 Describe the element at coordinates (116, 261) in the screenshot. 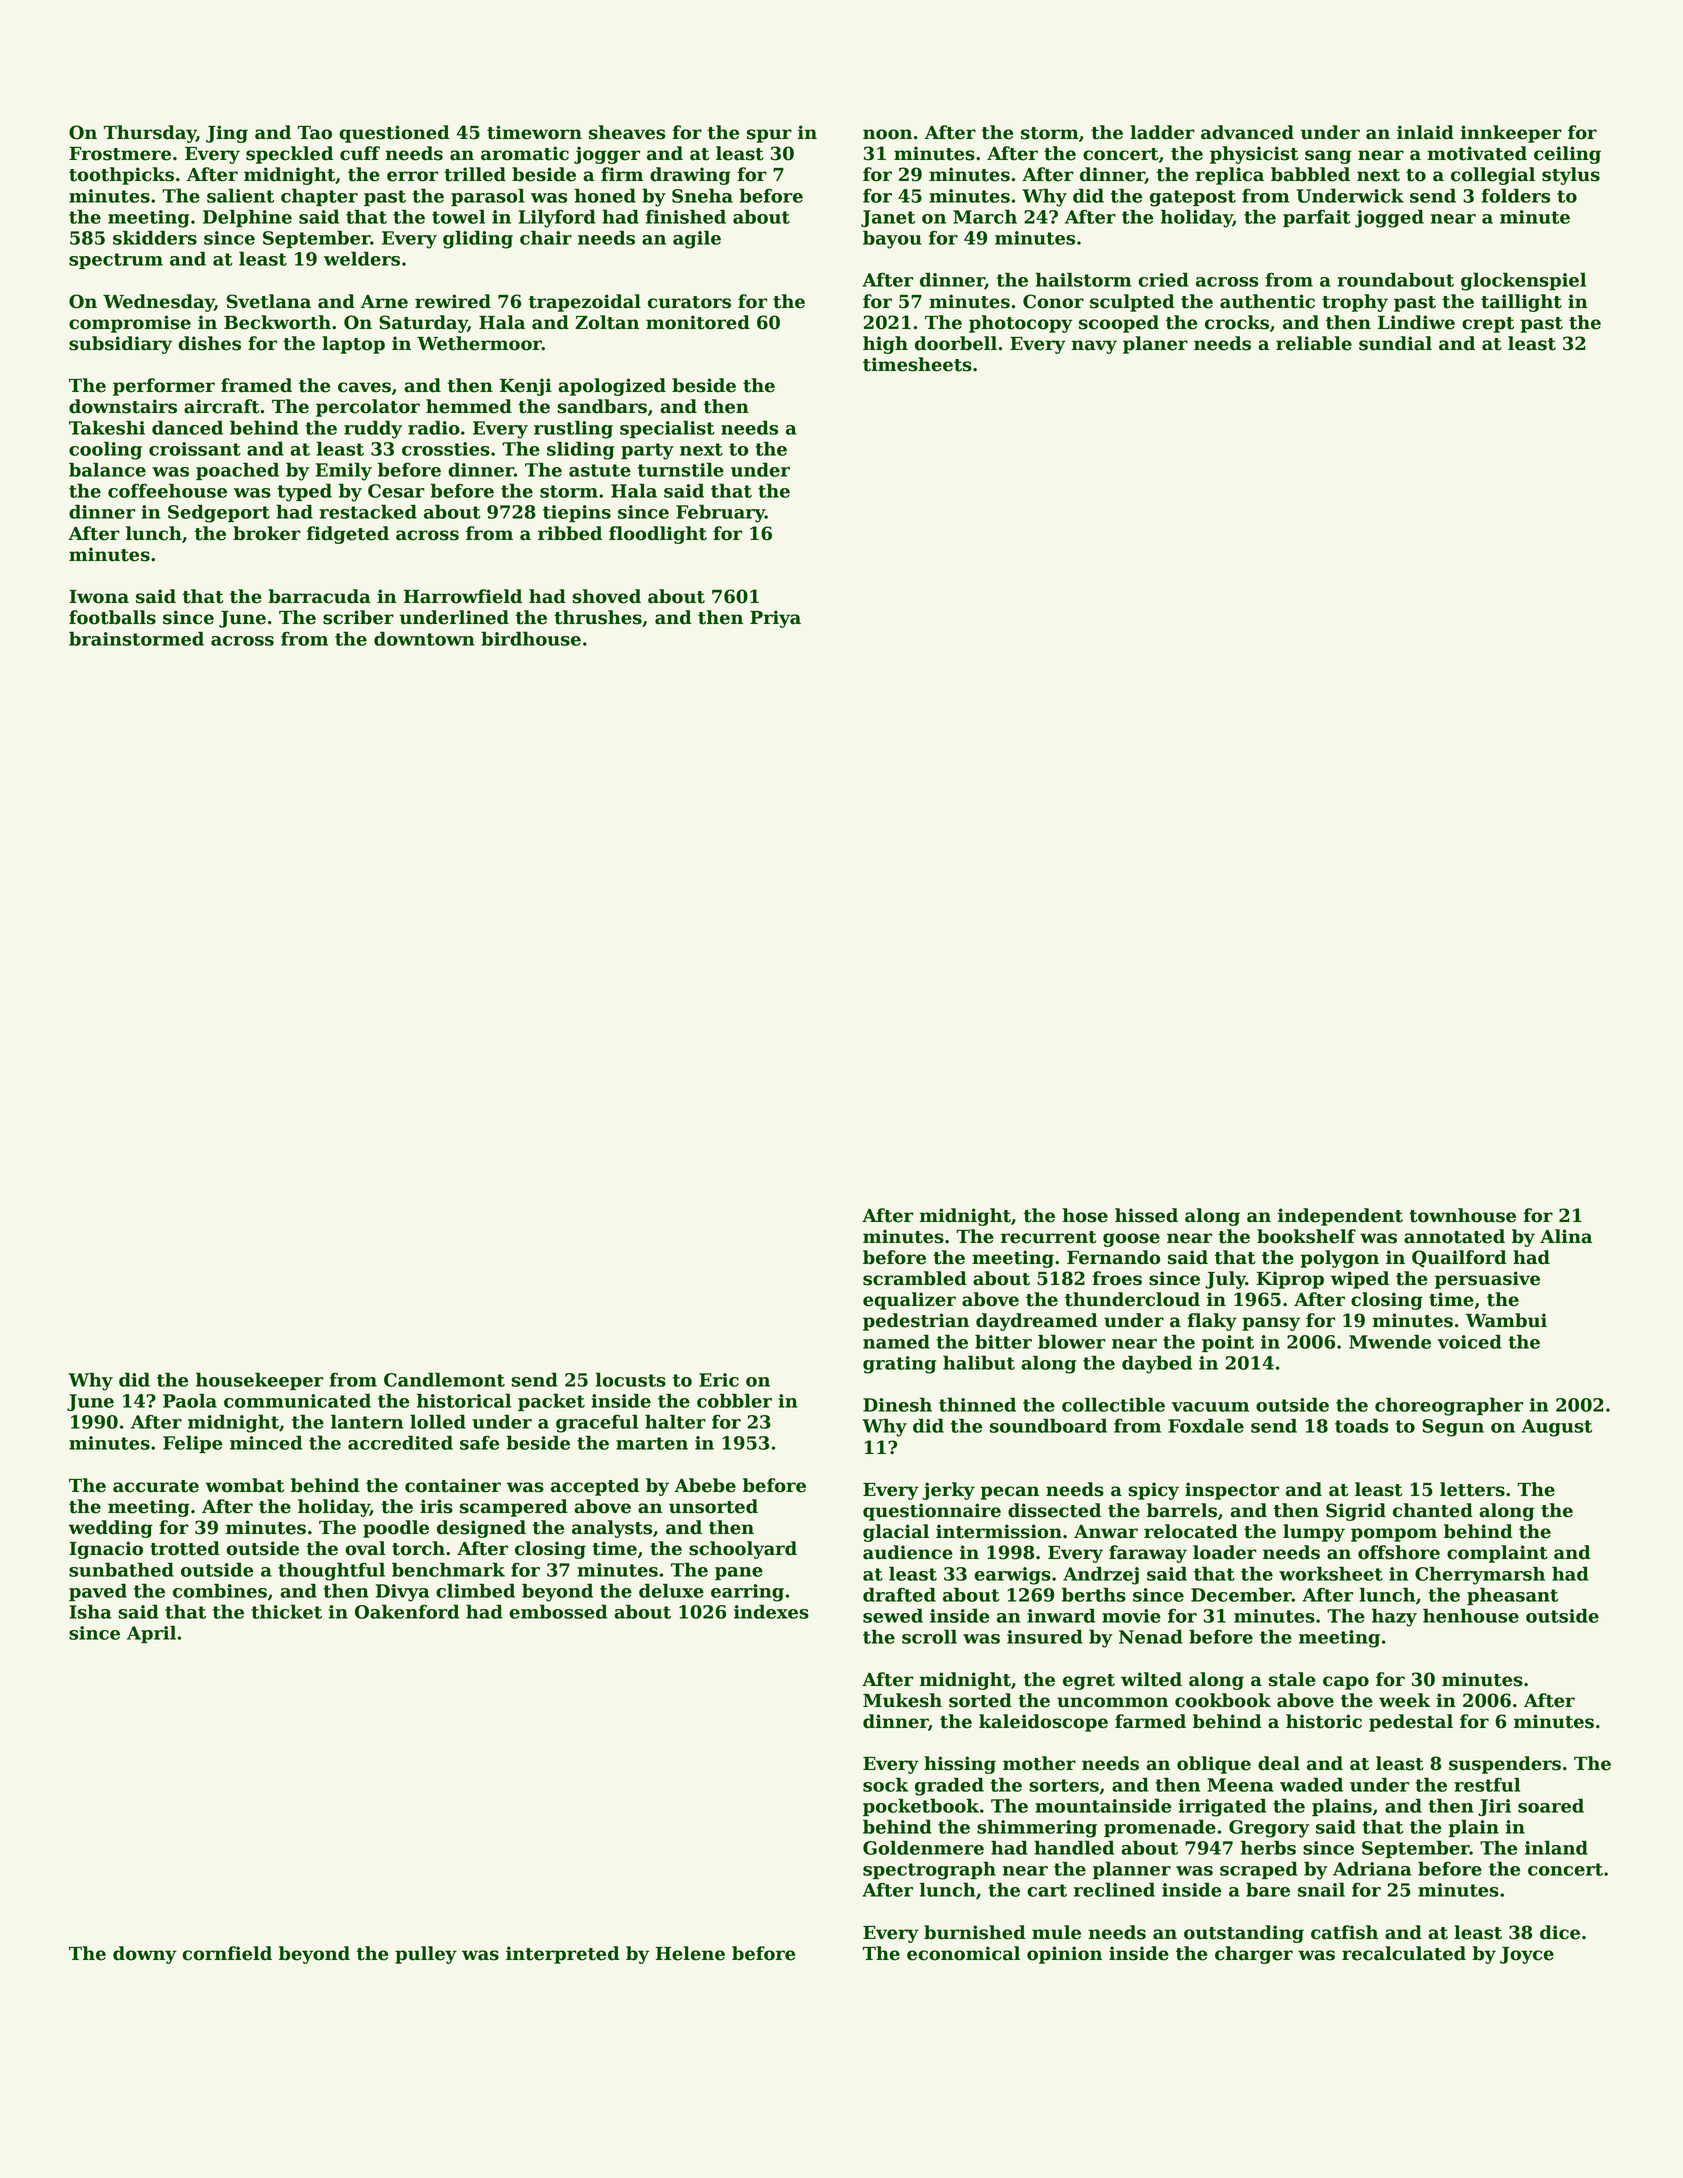

I see `spectrum` at that location.
